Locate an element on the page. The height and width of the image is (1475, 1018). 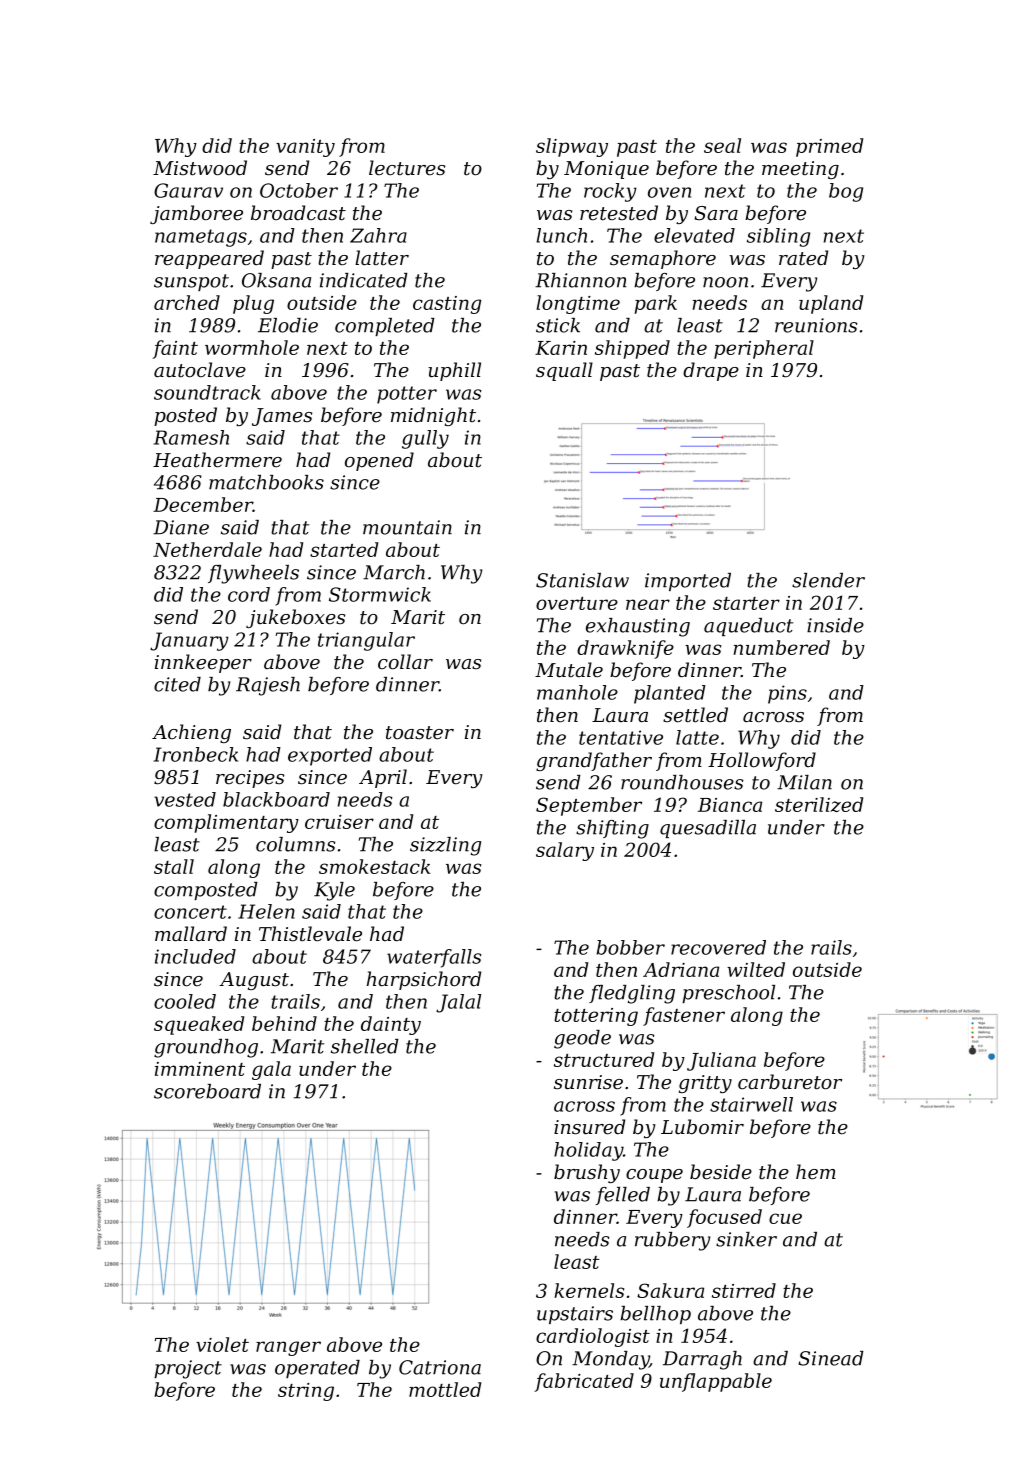
upland is located at coordinates (831, 304).
